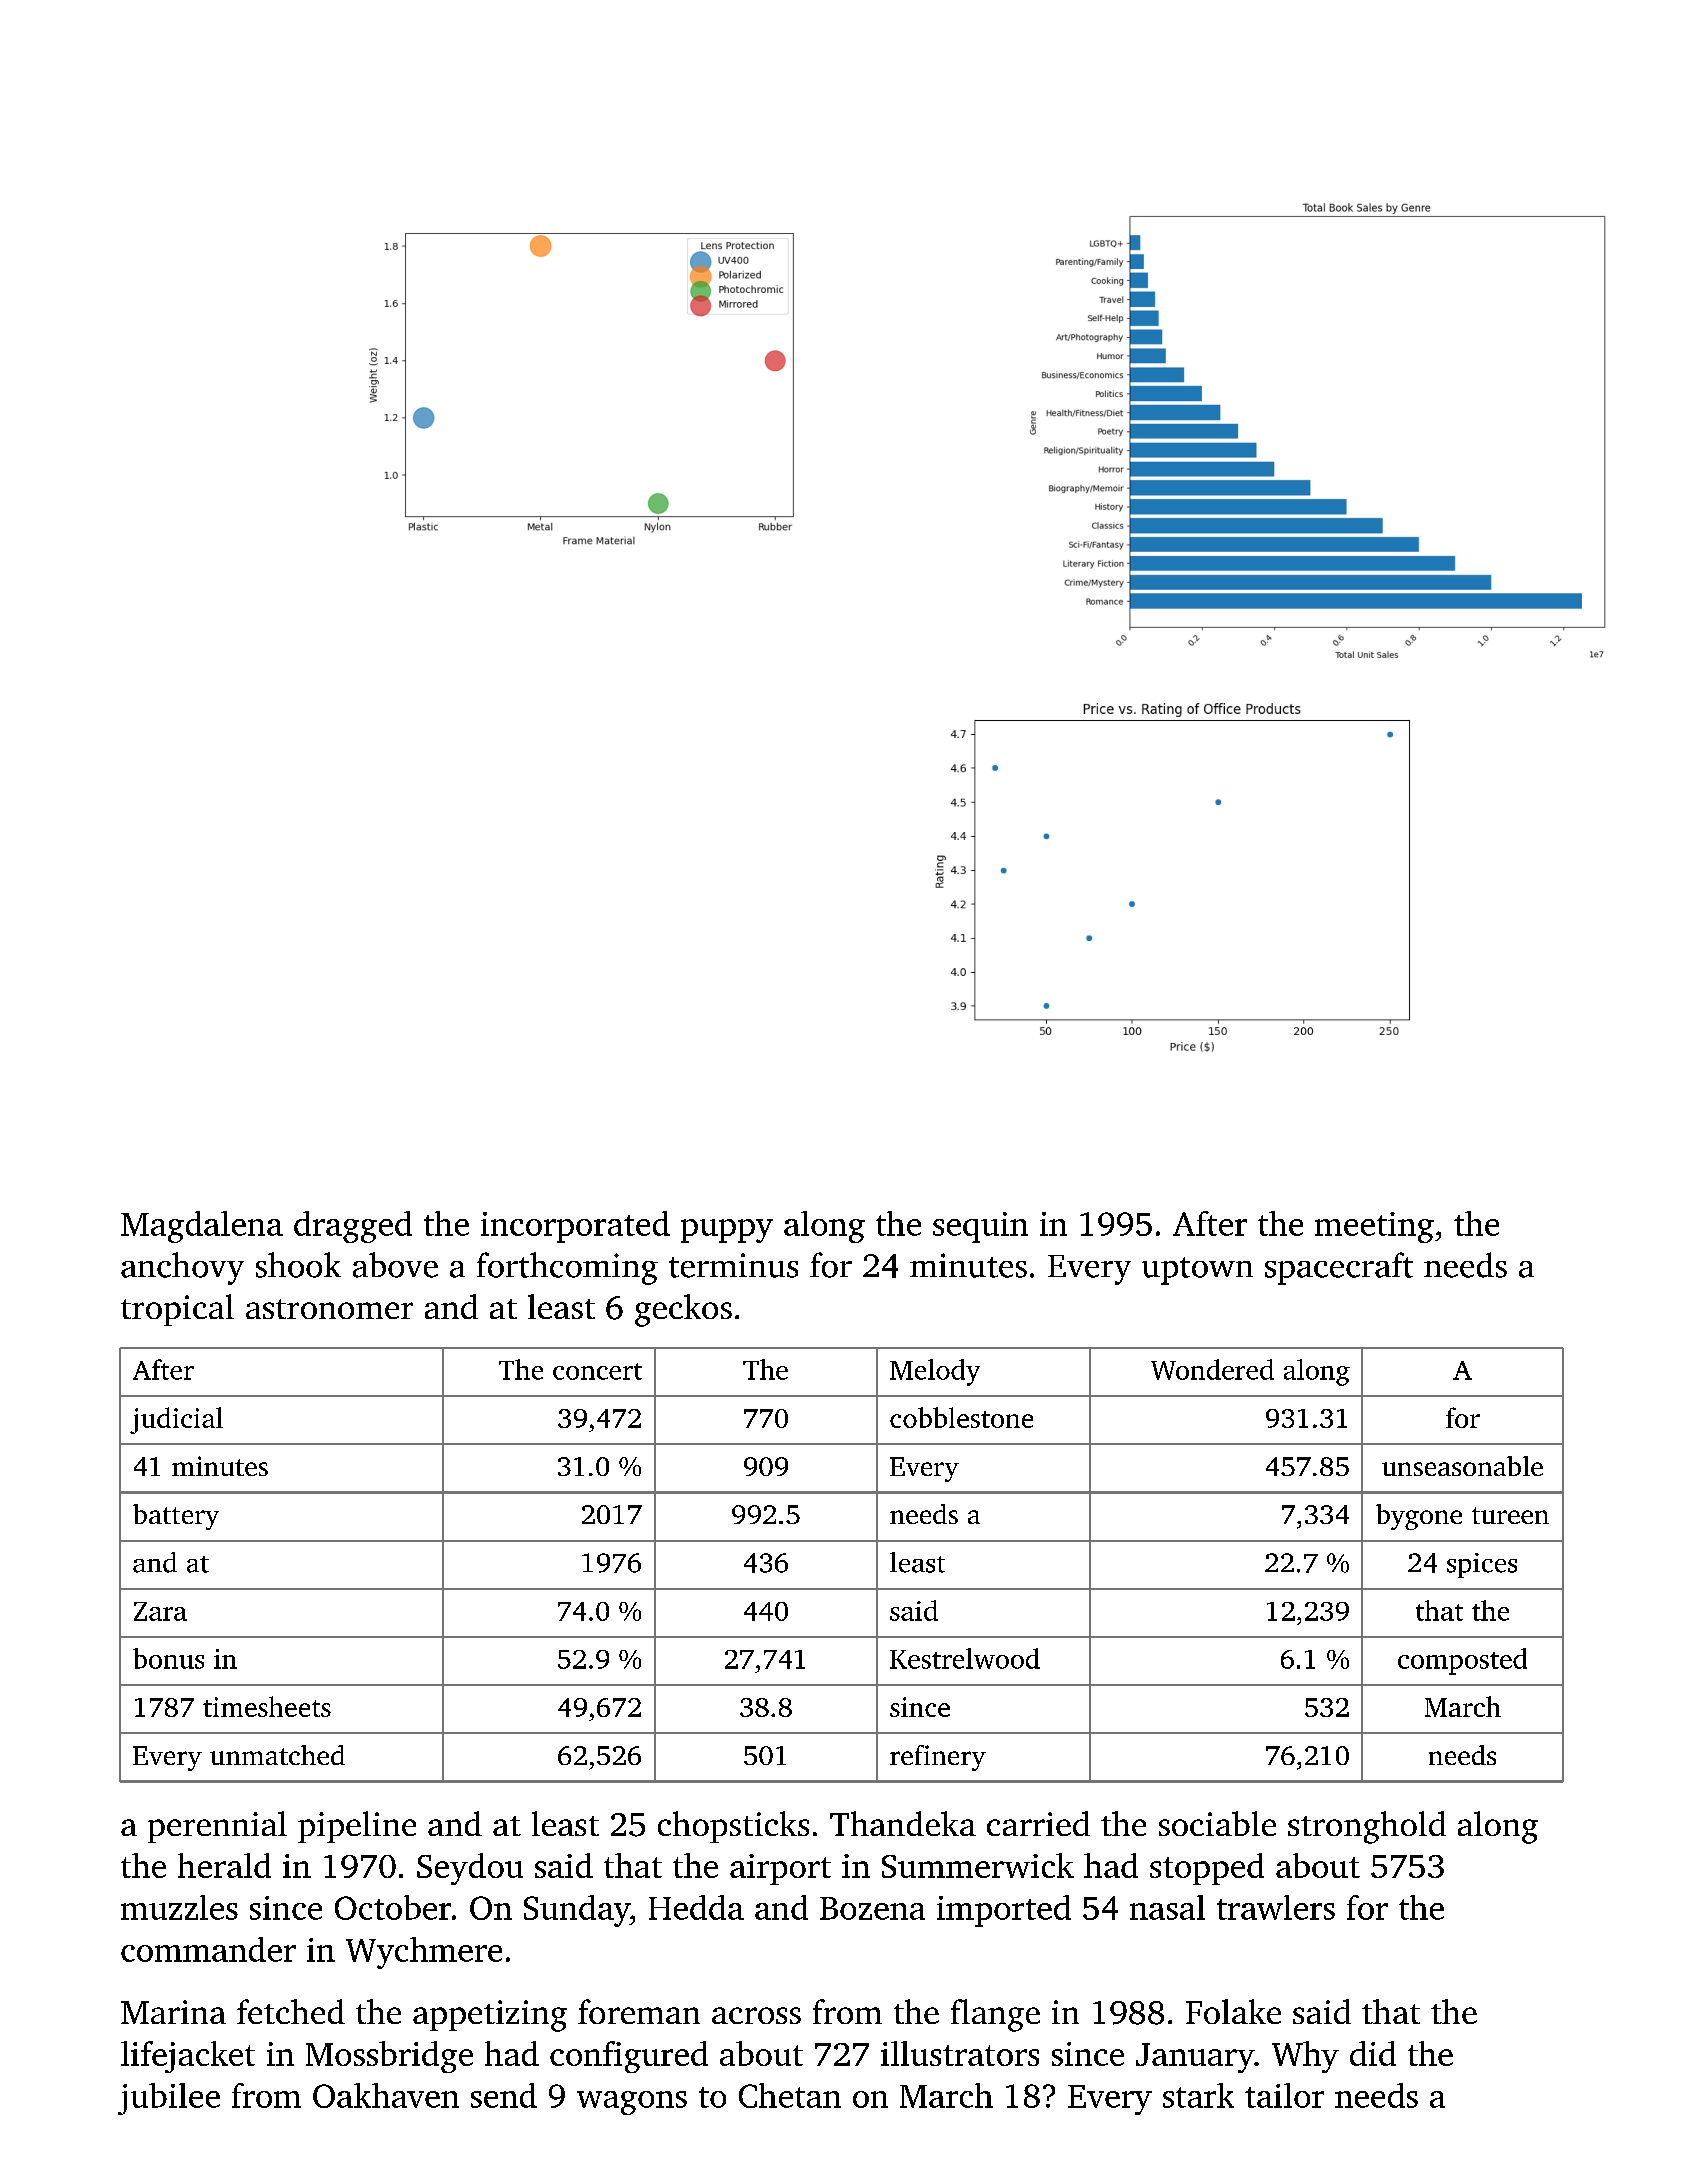 The image size is (1683, 2178). Describe the element at coordinates (217, 1827) in the screenshot. I see `perennial` at that location.
